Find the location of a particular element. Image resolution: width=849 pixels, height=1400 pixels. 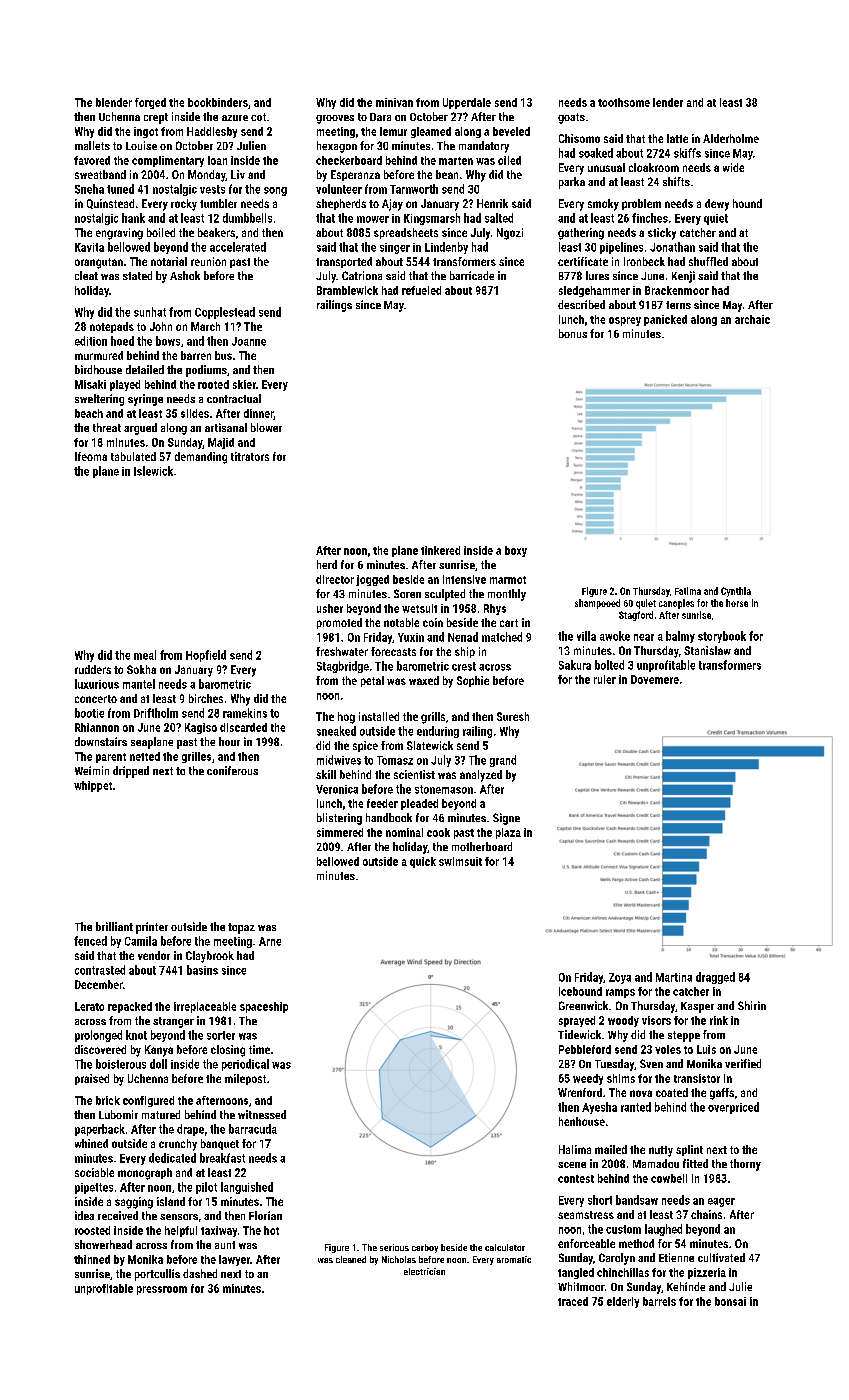

toothsome is located at coordinates (624, 102).
